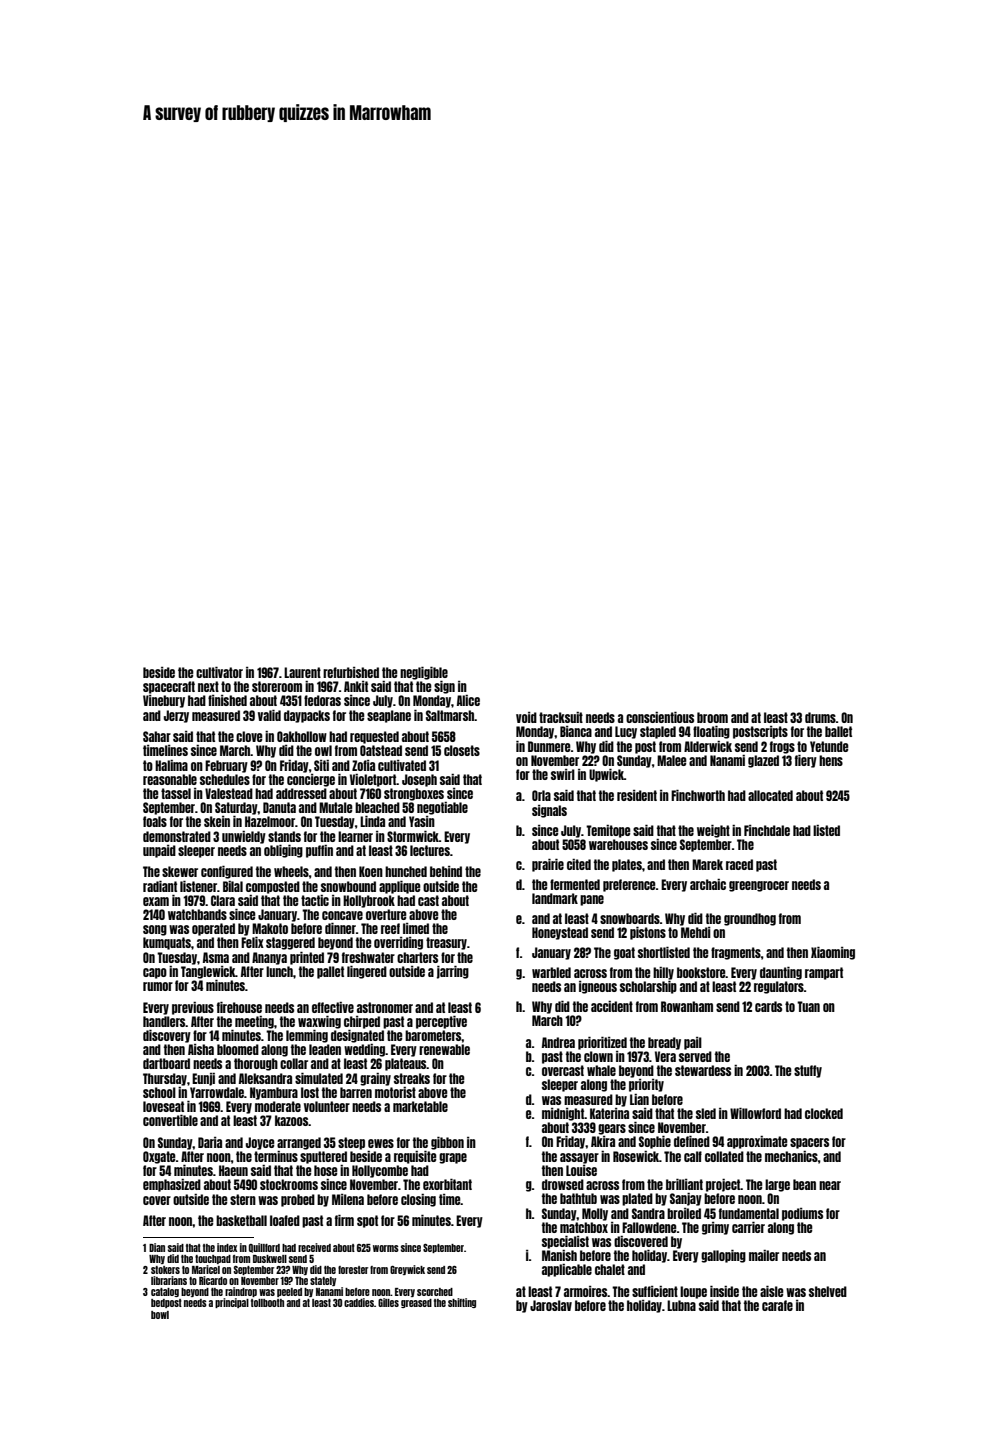  Describe the element at coordinates (158, 986) in the screenshot. I see `rumor` at that location.
